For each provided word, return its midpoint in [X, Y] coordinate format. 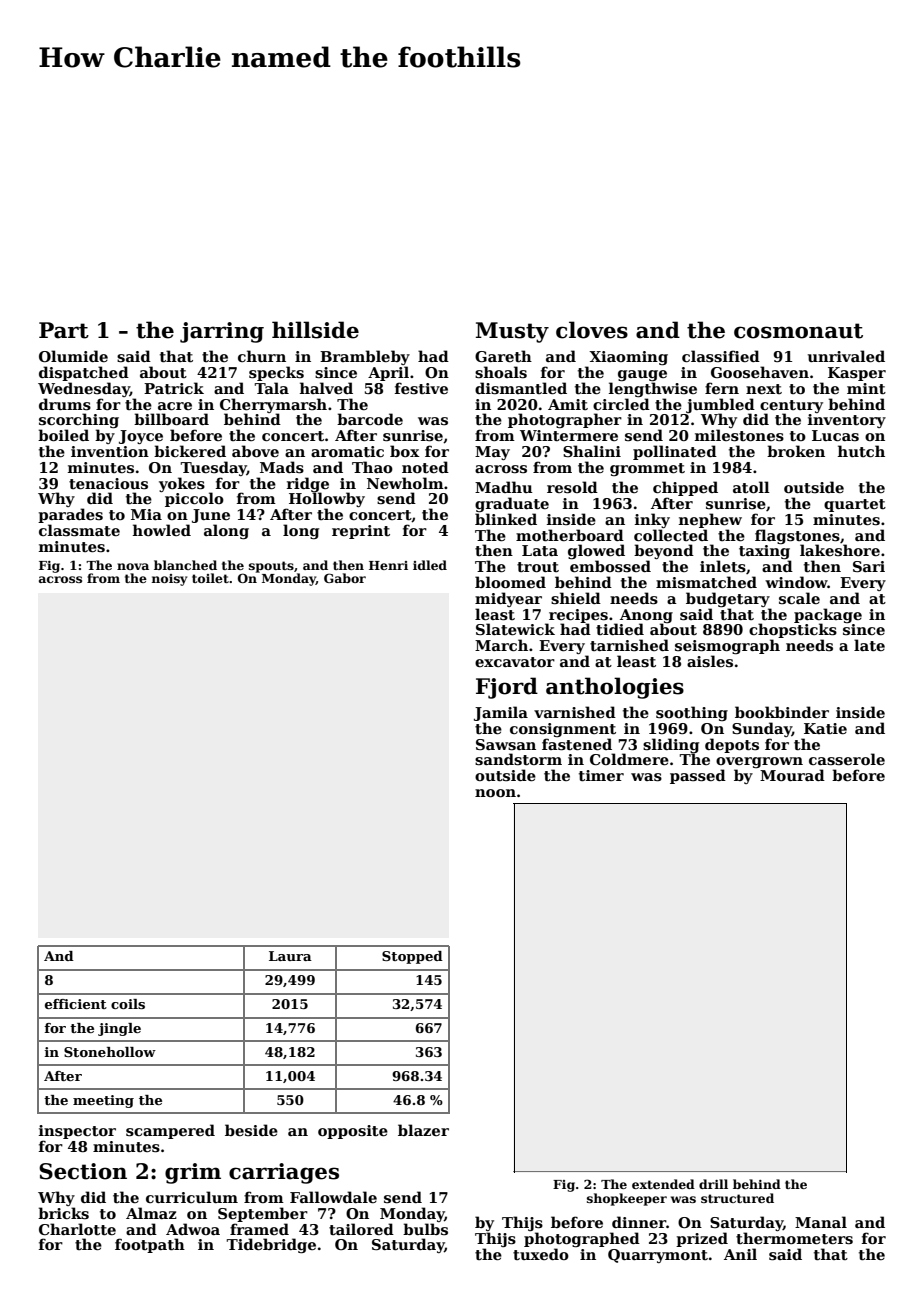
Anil [740, 1254]
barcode [370, 419]
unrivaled [846, 356]
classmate [79, 530]
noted [425, 467]
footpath [150, 1245]
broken [796, 451]
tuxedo [541, 1254]
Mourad [792, 775]
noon [495, 793]
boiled [63, 435]
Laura [290, 956]
